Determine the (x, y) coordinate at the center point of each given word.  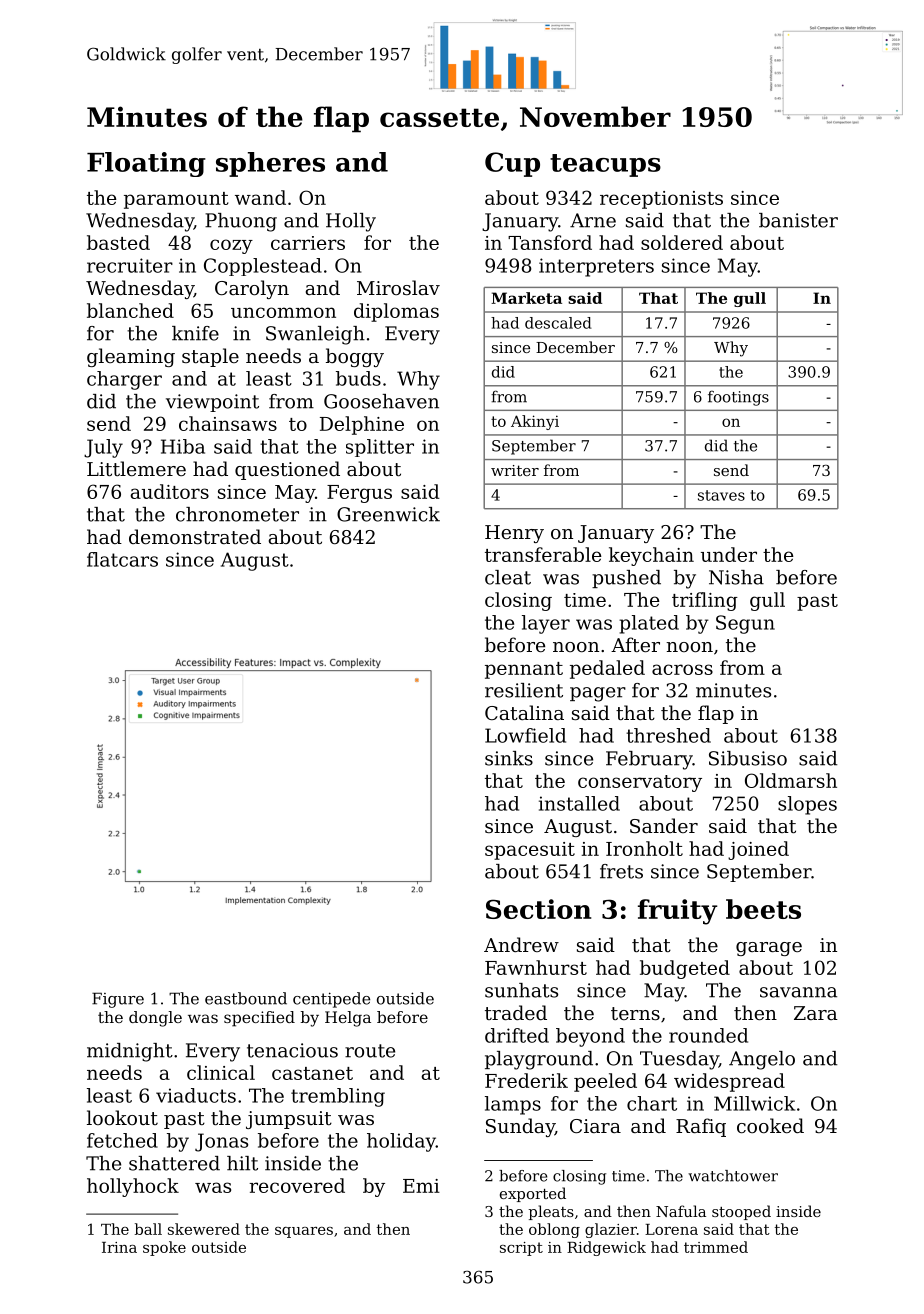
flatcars (122, 559)
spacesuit (530, 851)
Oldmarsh (791, 780)
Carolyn (252, 289)
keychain (651, 556)
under (729, 554)
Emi (421, 1186)
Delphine (362, 425)
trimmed (716, 1247)
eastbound (246, 998)
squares (304, 1232)
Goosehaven (381, 401)
